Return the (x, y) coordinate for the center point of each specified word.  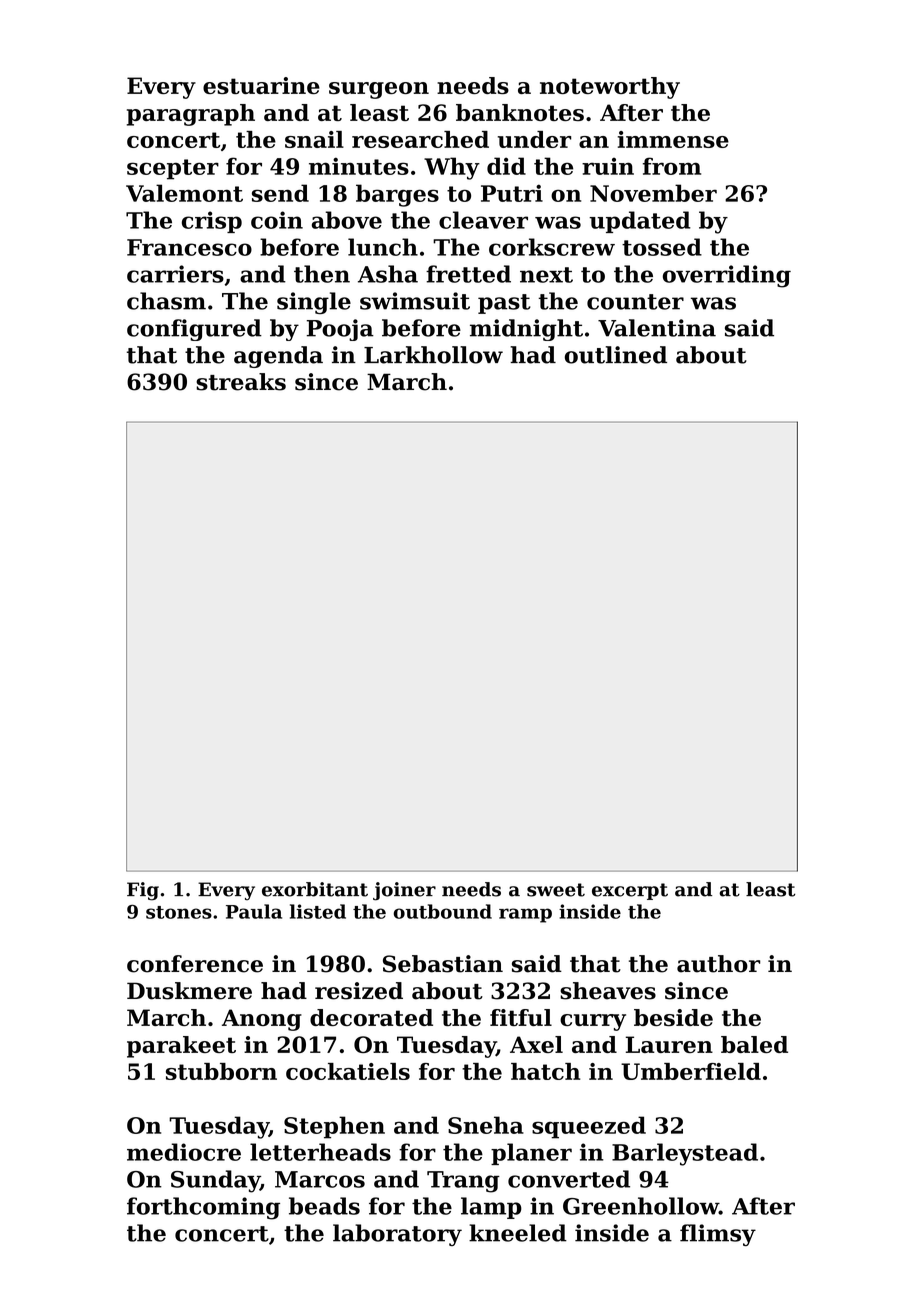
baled (754, 1044)
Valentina (657, 328)
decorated (371, 1017)
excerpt (630, 891)
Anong (262, 1020)
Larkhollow (433, 355)
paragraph (191, 115)
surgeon (379, 90)
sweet (556, 890)
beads (324, 1206)
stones (179, 912)
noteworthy (610, 88)
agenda (278, 357)
